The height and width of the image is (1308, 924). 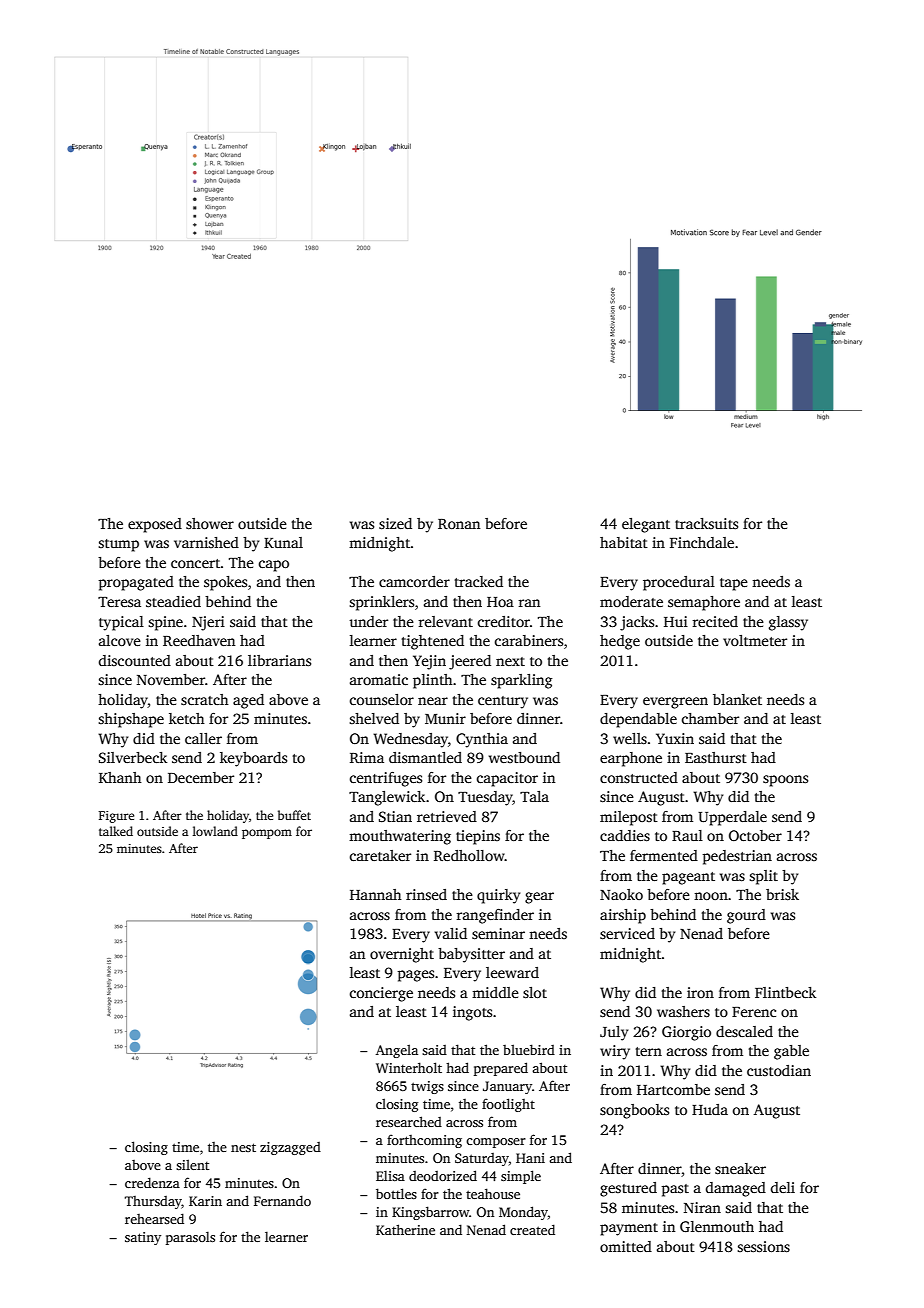 What do you see at coordinates (187, 718) in the image?
I see `ketch` at bounding box center [187, 718].
